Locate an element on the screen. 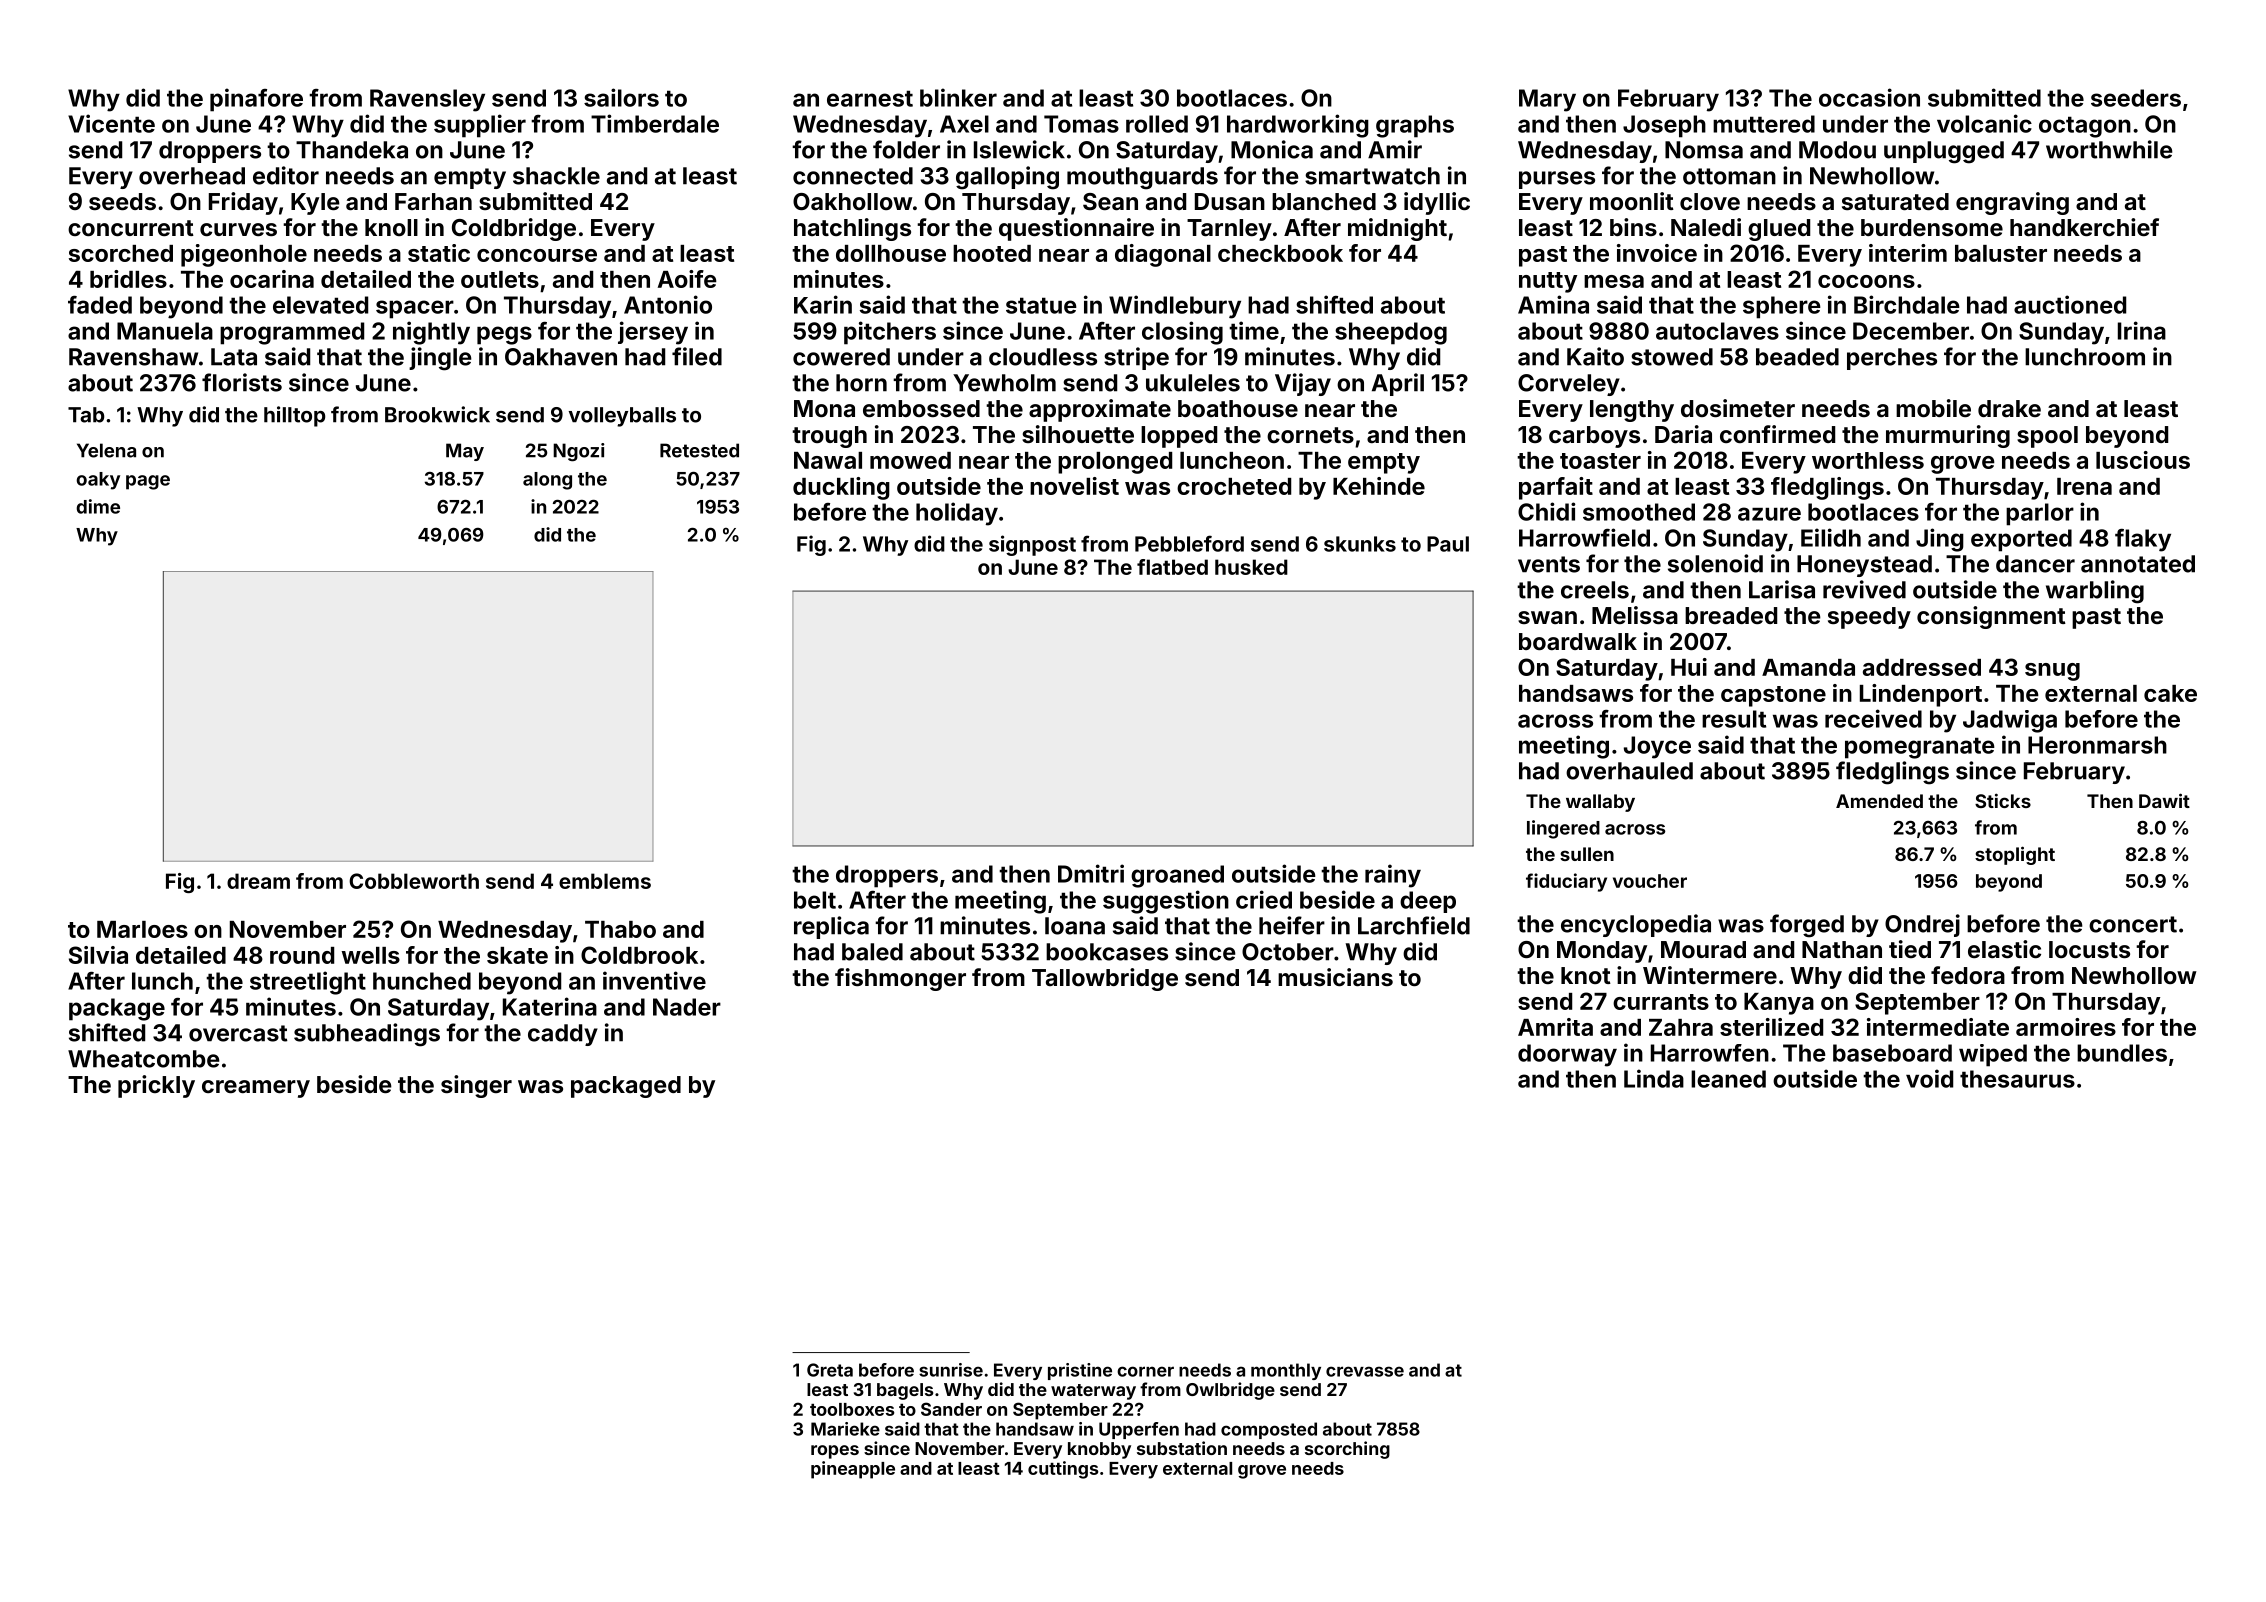  sailors is located at coordinates (621, 97).
